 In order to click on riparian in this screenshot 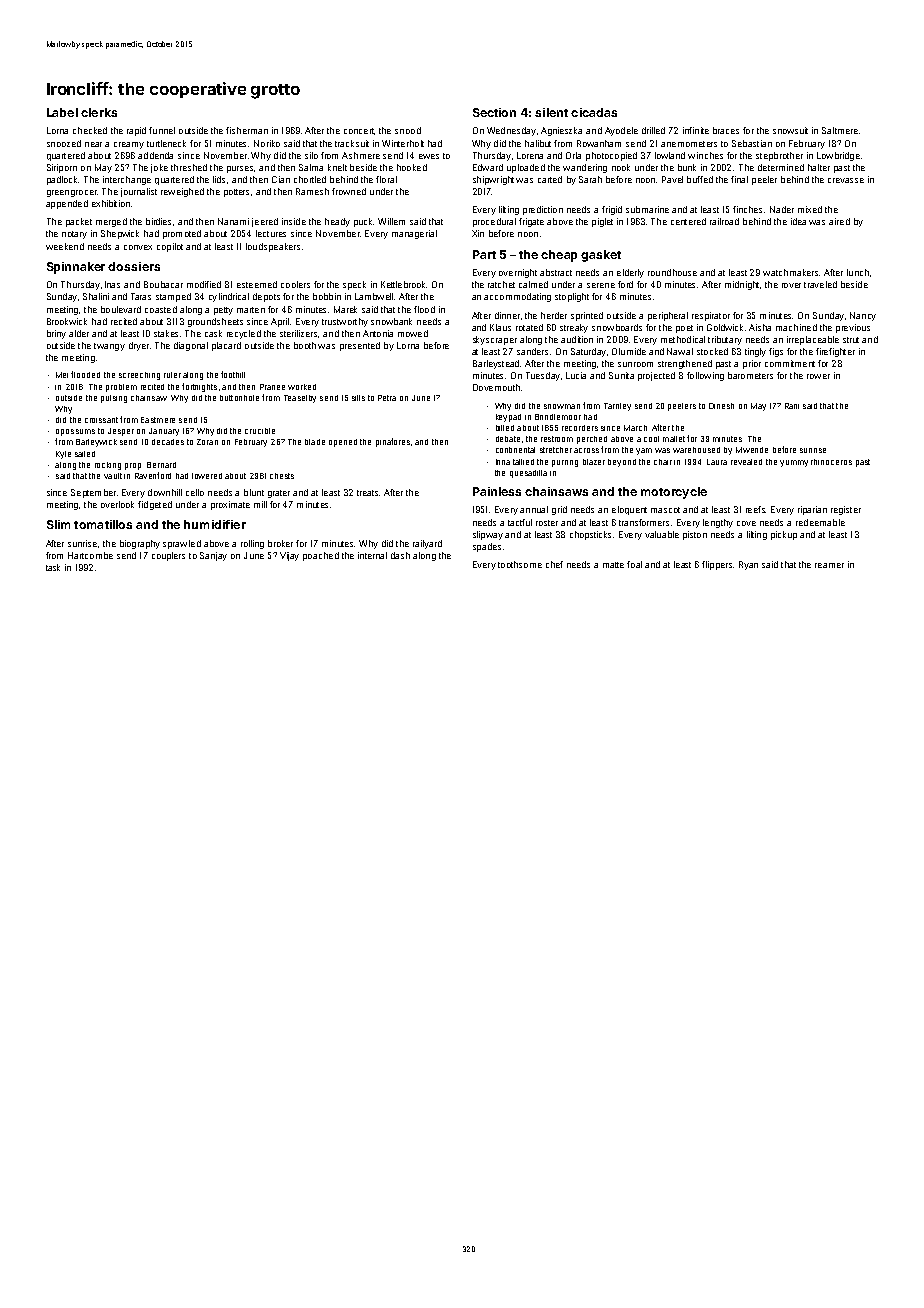, I will do `click(812, 510)`.
